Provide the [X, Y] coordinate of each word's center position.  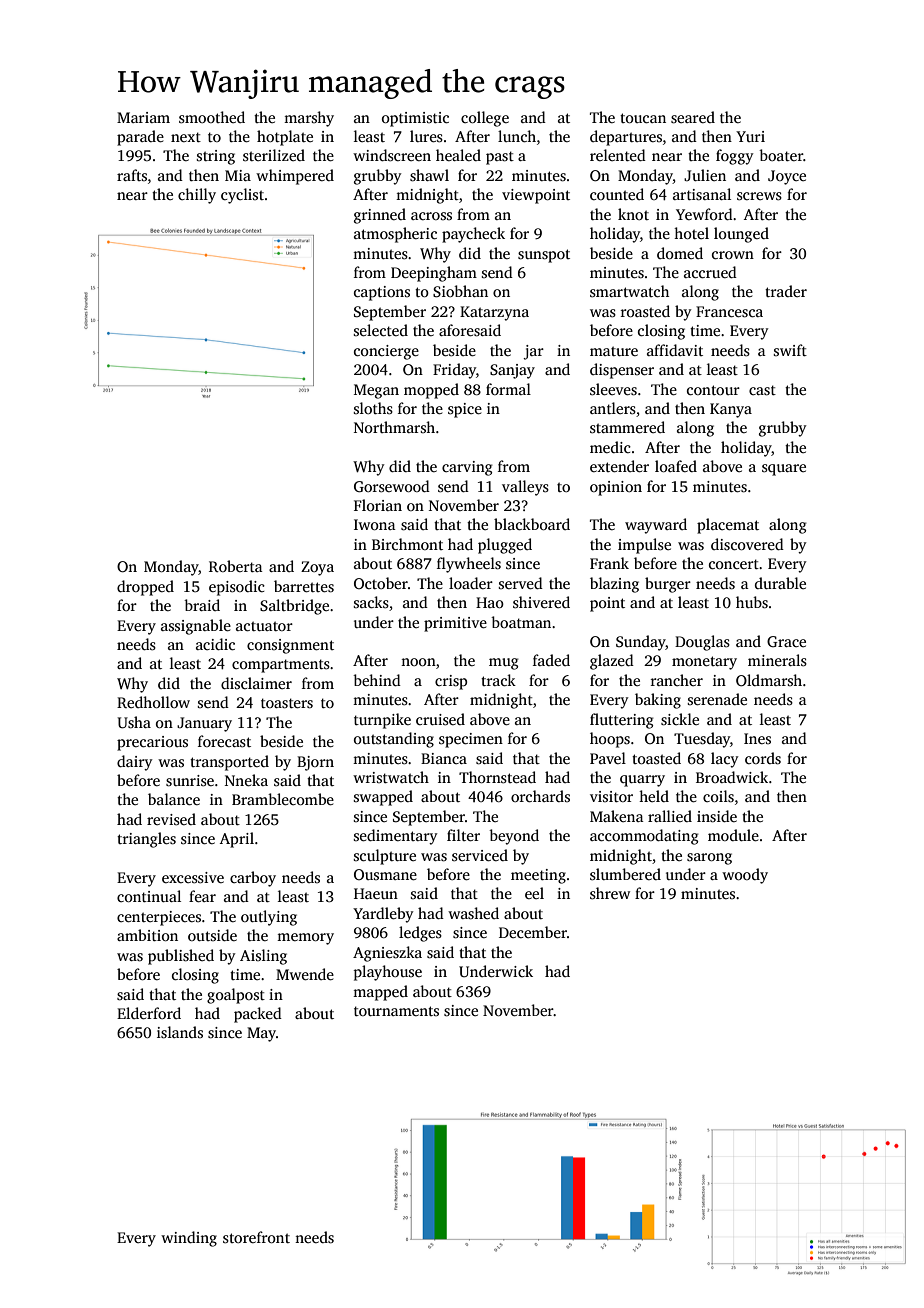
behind [377, 680]
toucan [643, 118]
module [733, 835]
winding [189, 1239]
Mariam [143, 117]
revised [171, 819]
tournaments [396, 1011]
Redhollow [153, 702]
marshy [309, 119]
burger [668, 585]
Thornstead [497, 777]
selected [381, 330]
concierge [386, 352]
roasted [645, 311]
